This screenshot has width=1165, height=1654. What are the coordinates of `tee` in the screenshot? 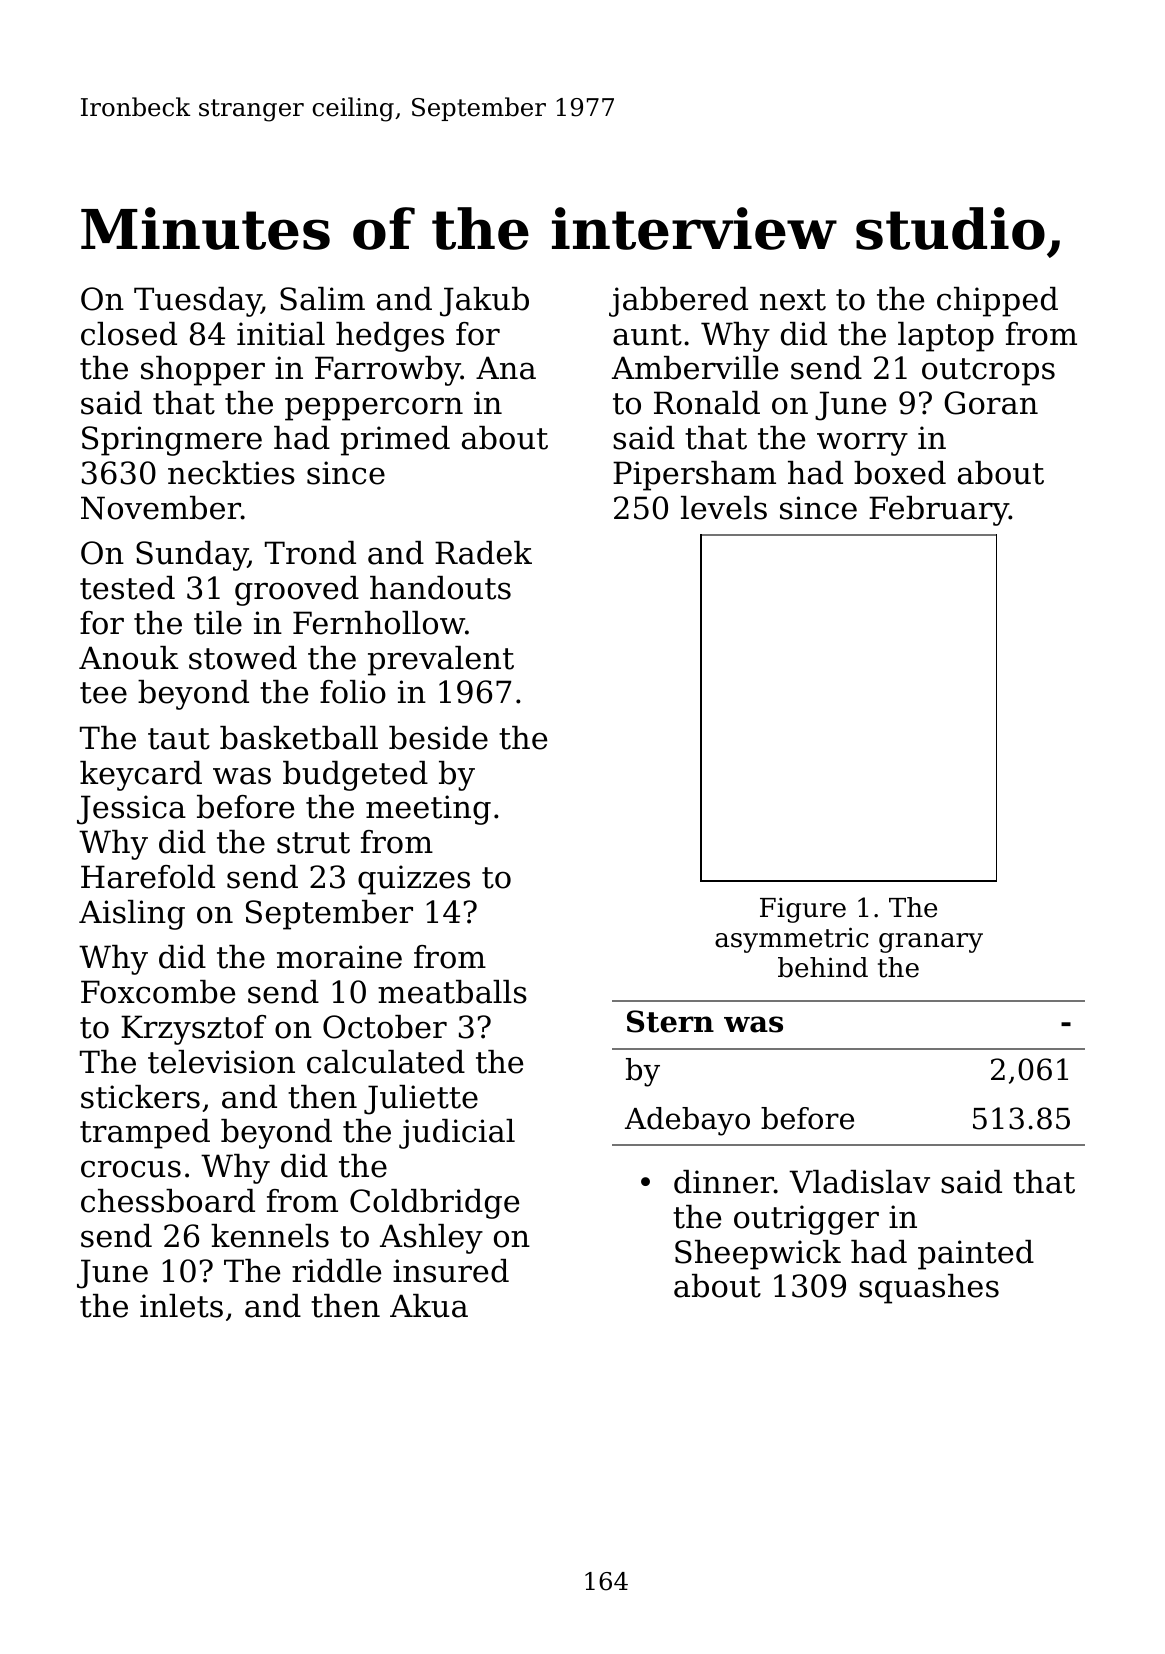 It's located at (103, 693).
